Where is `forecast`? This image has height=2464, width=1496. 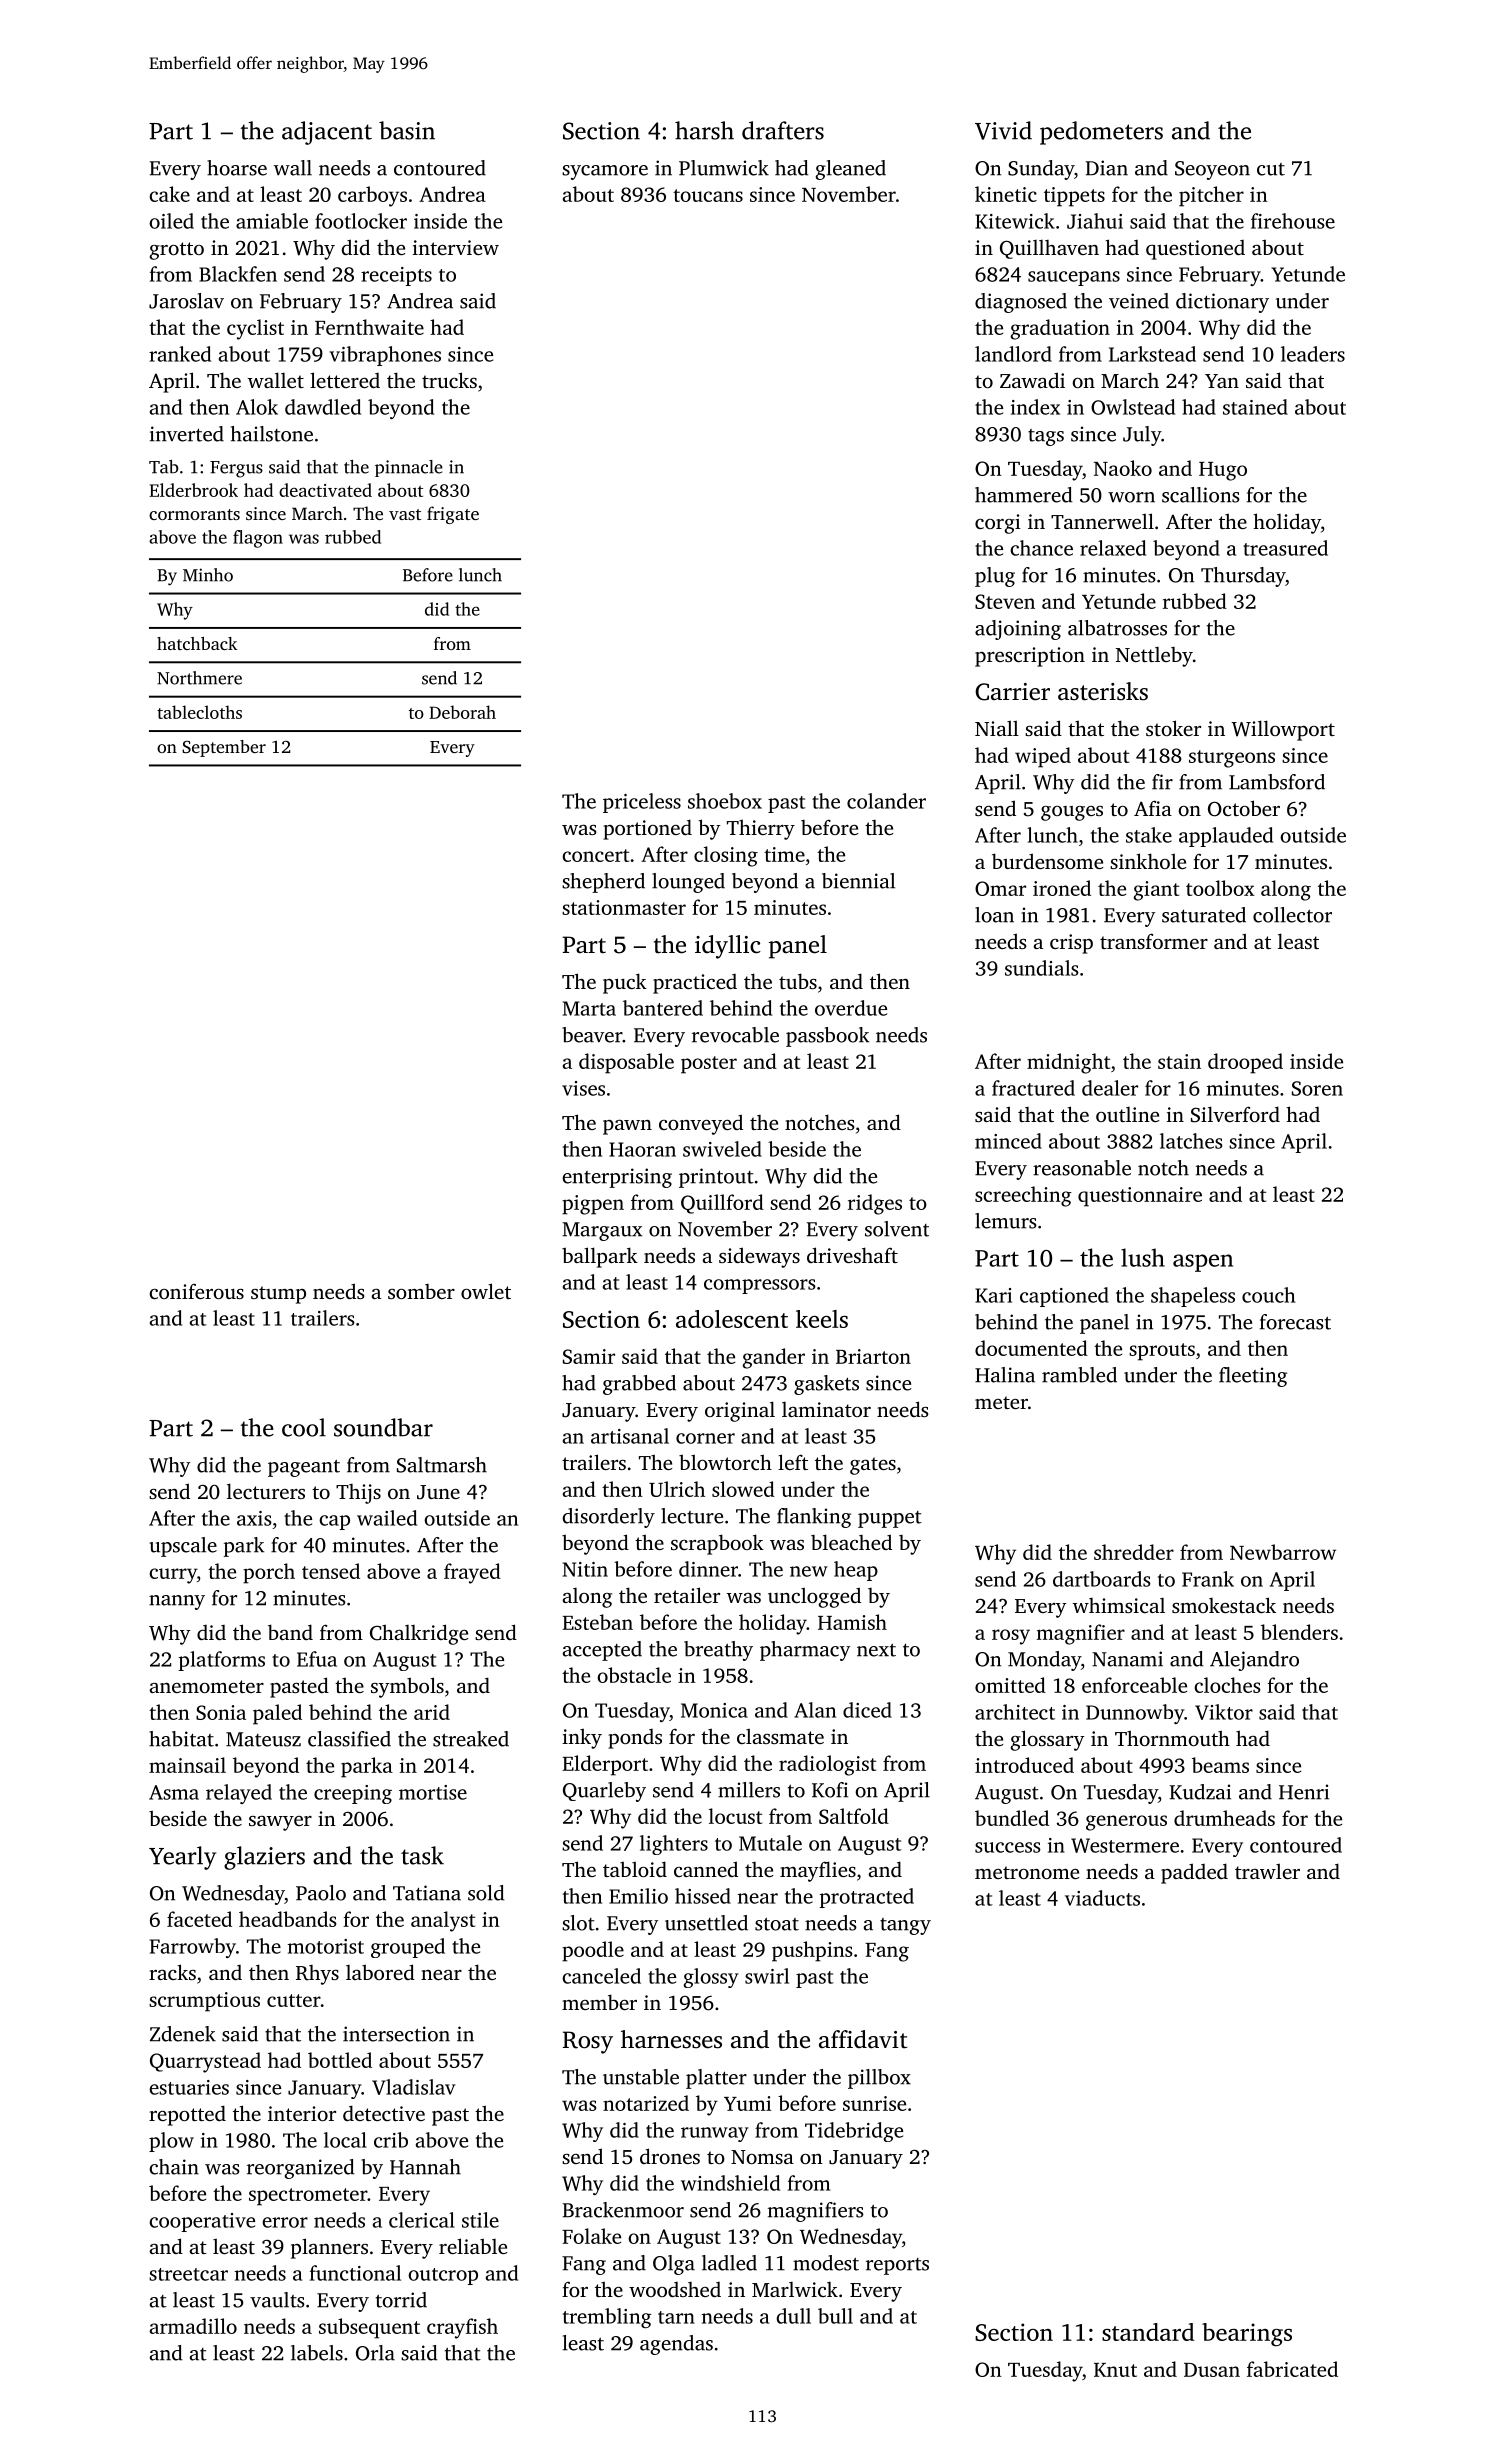 forecast is located at coordinates (1295, 1322).
